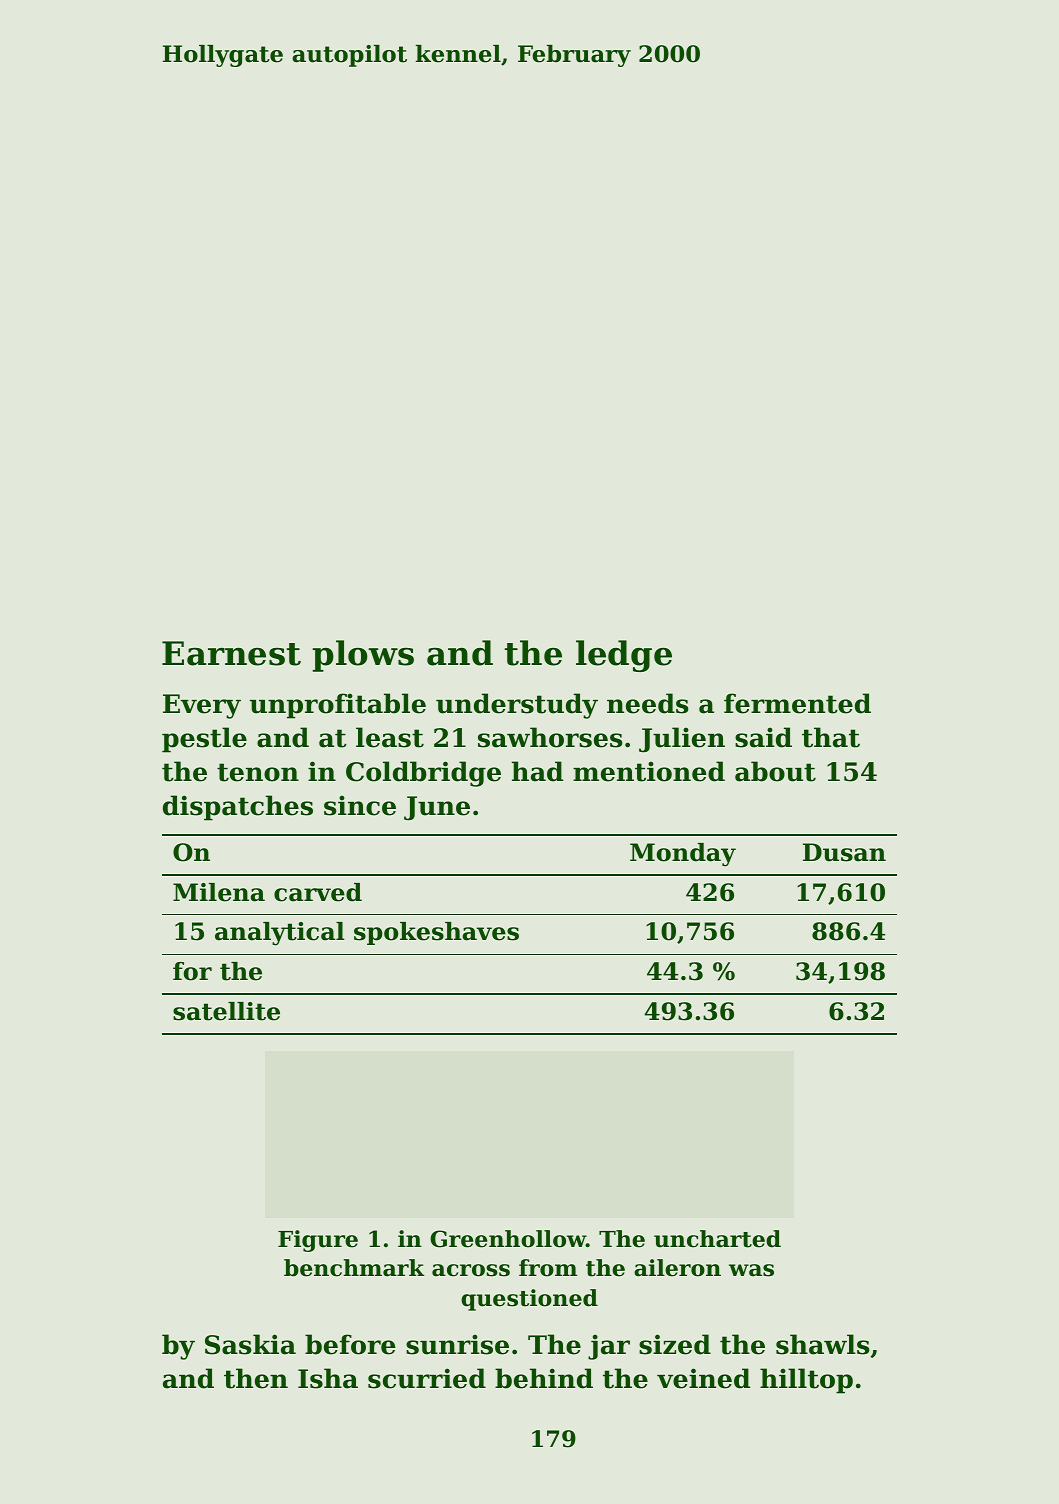 The width and height of the page is (1059, 1504). I want to click on Earnest, so click(231, 653).
